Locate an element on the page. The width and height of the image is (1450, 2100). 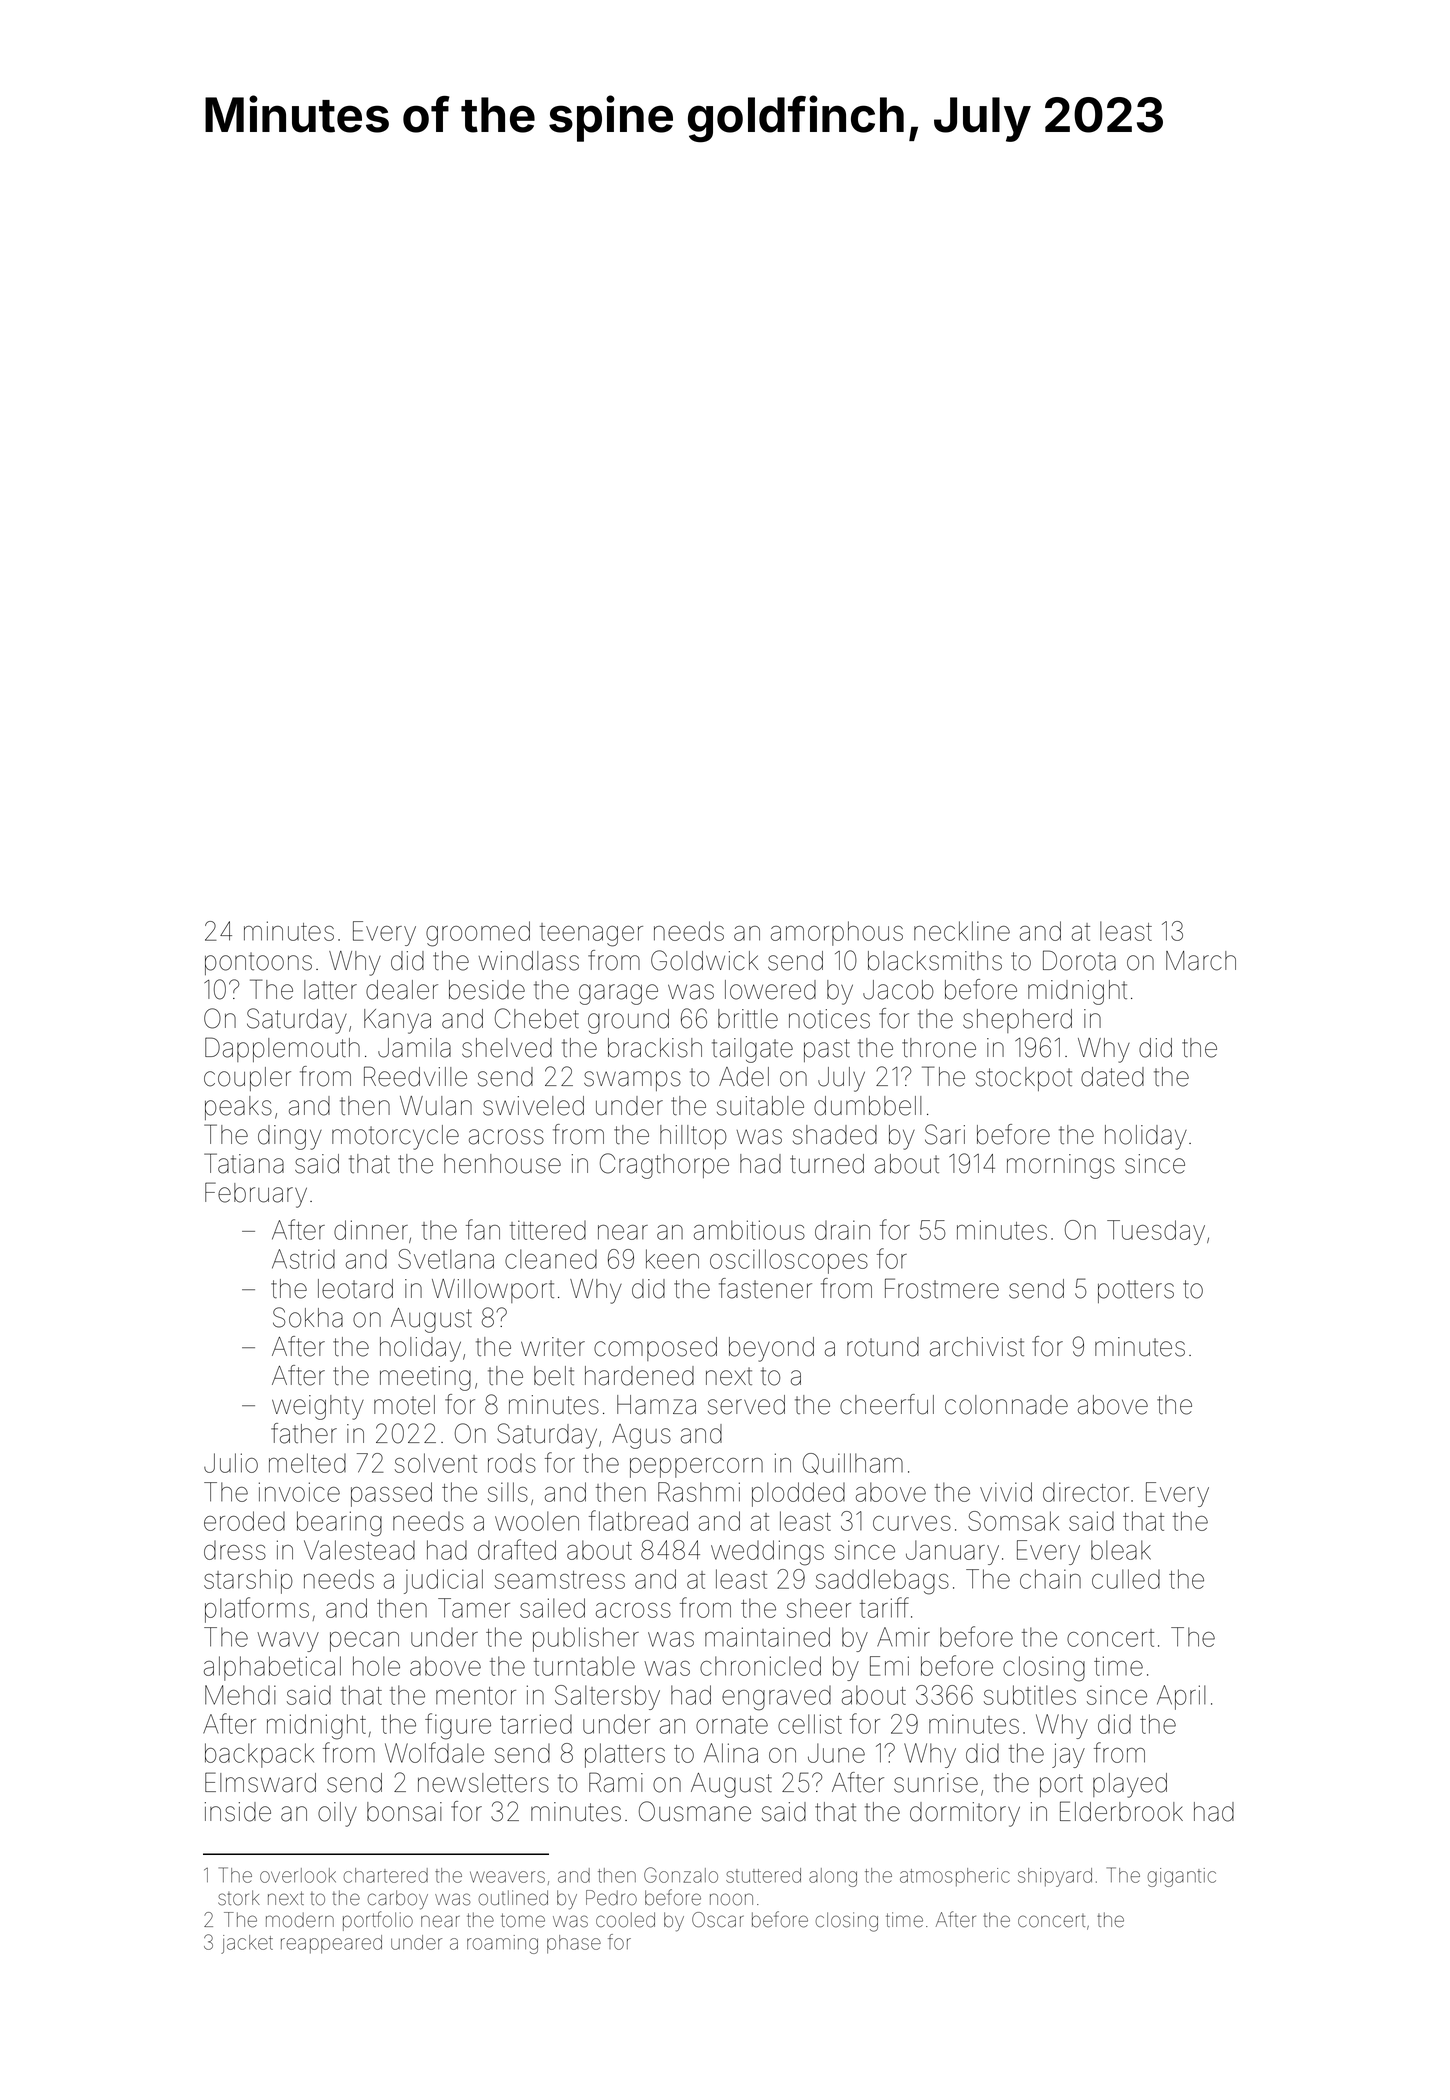
subtitles is located at coordinates (1030, 1695).
